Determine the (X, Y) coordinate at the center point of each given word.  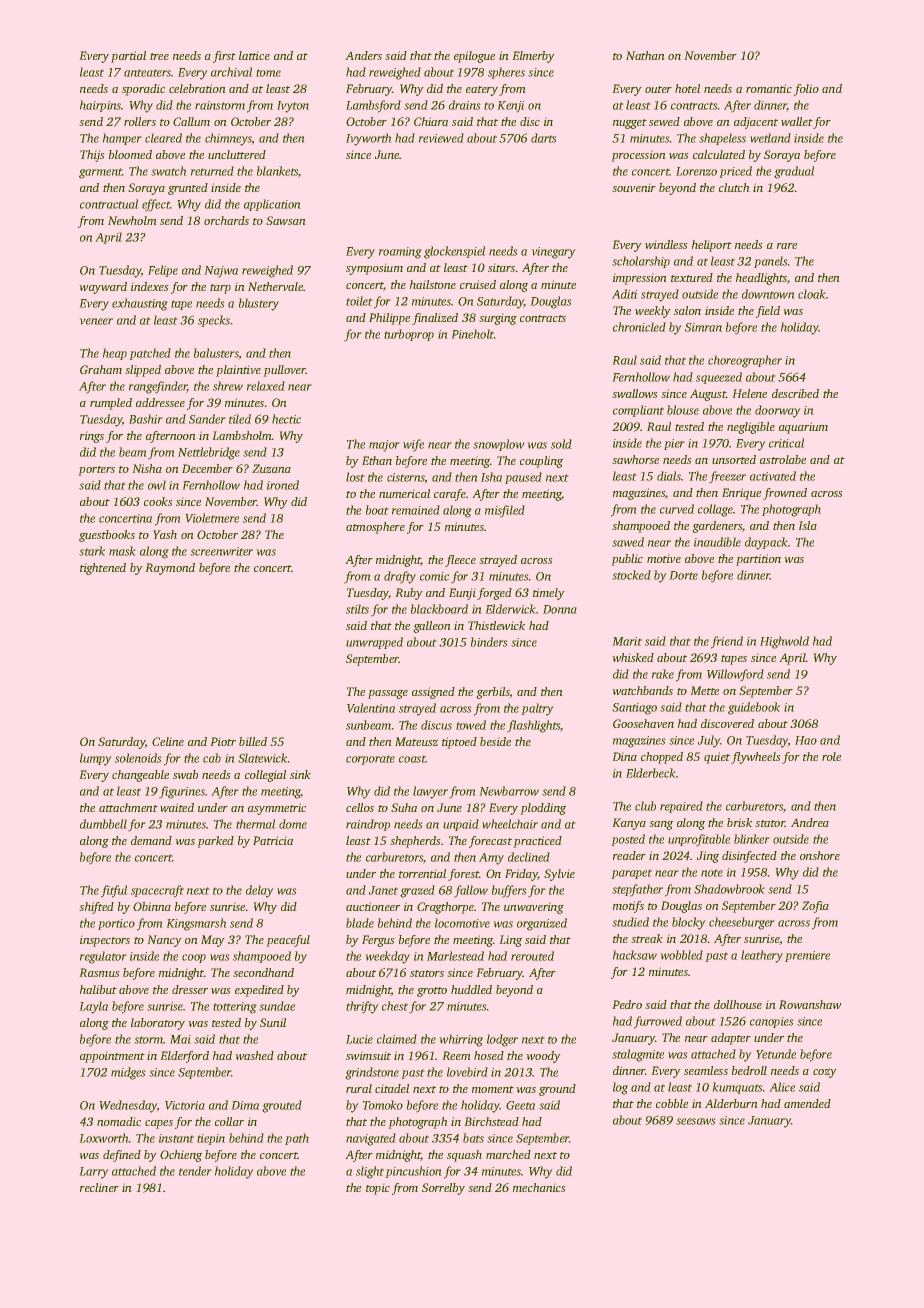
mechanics (539, 1187)
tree (159, 56)
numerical (405, 493)
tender (195, 1171)
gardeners (717, 527)
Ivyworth (369, 139)
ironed (283, 485)
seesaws (696, 1121)
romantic (769, 88)
